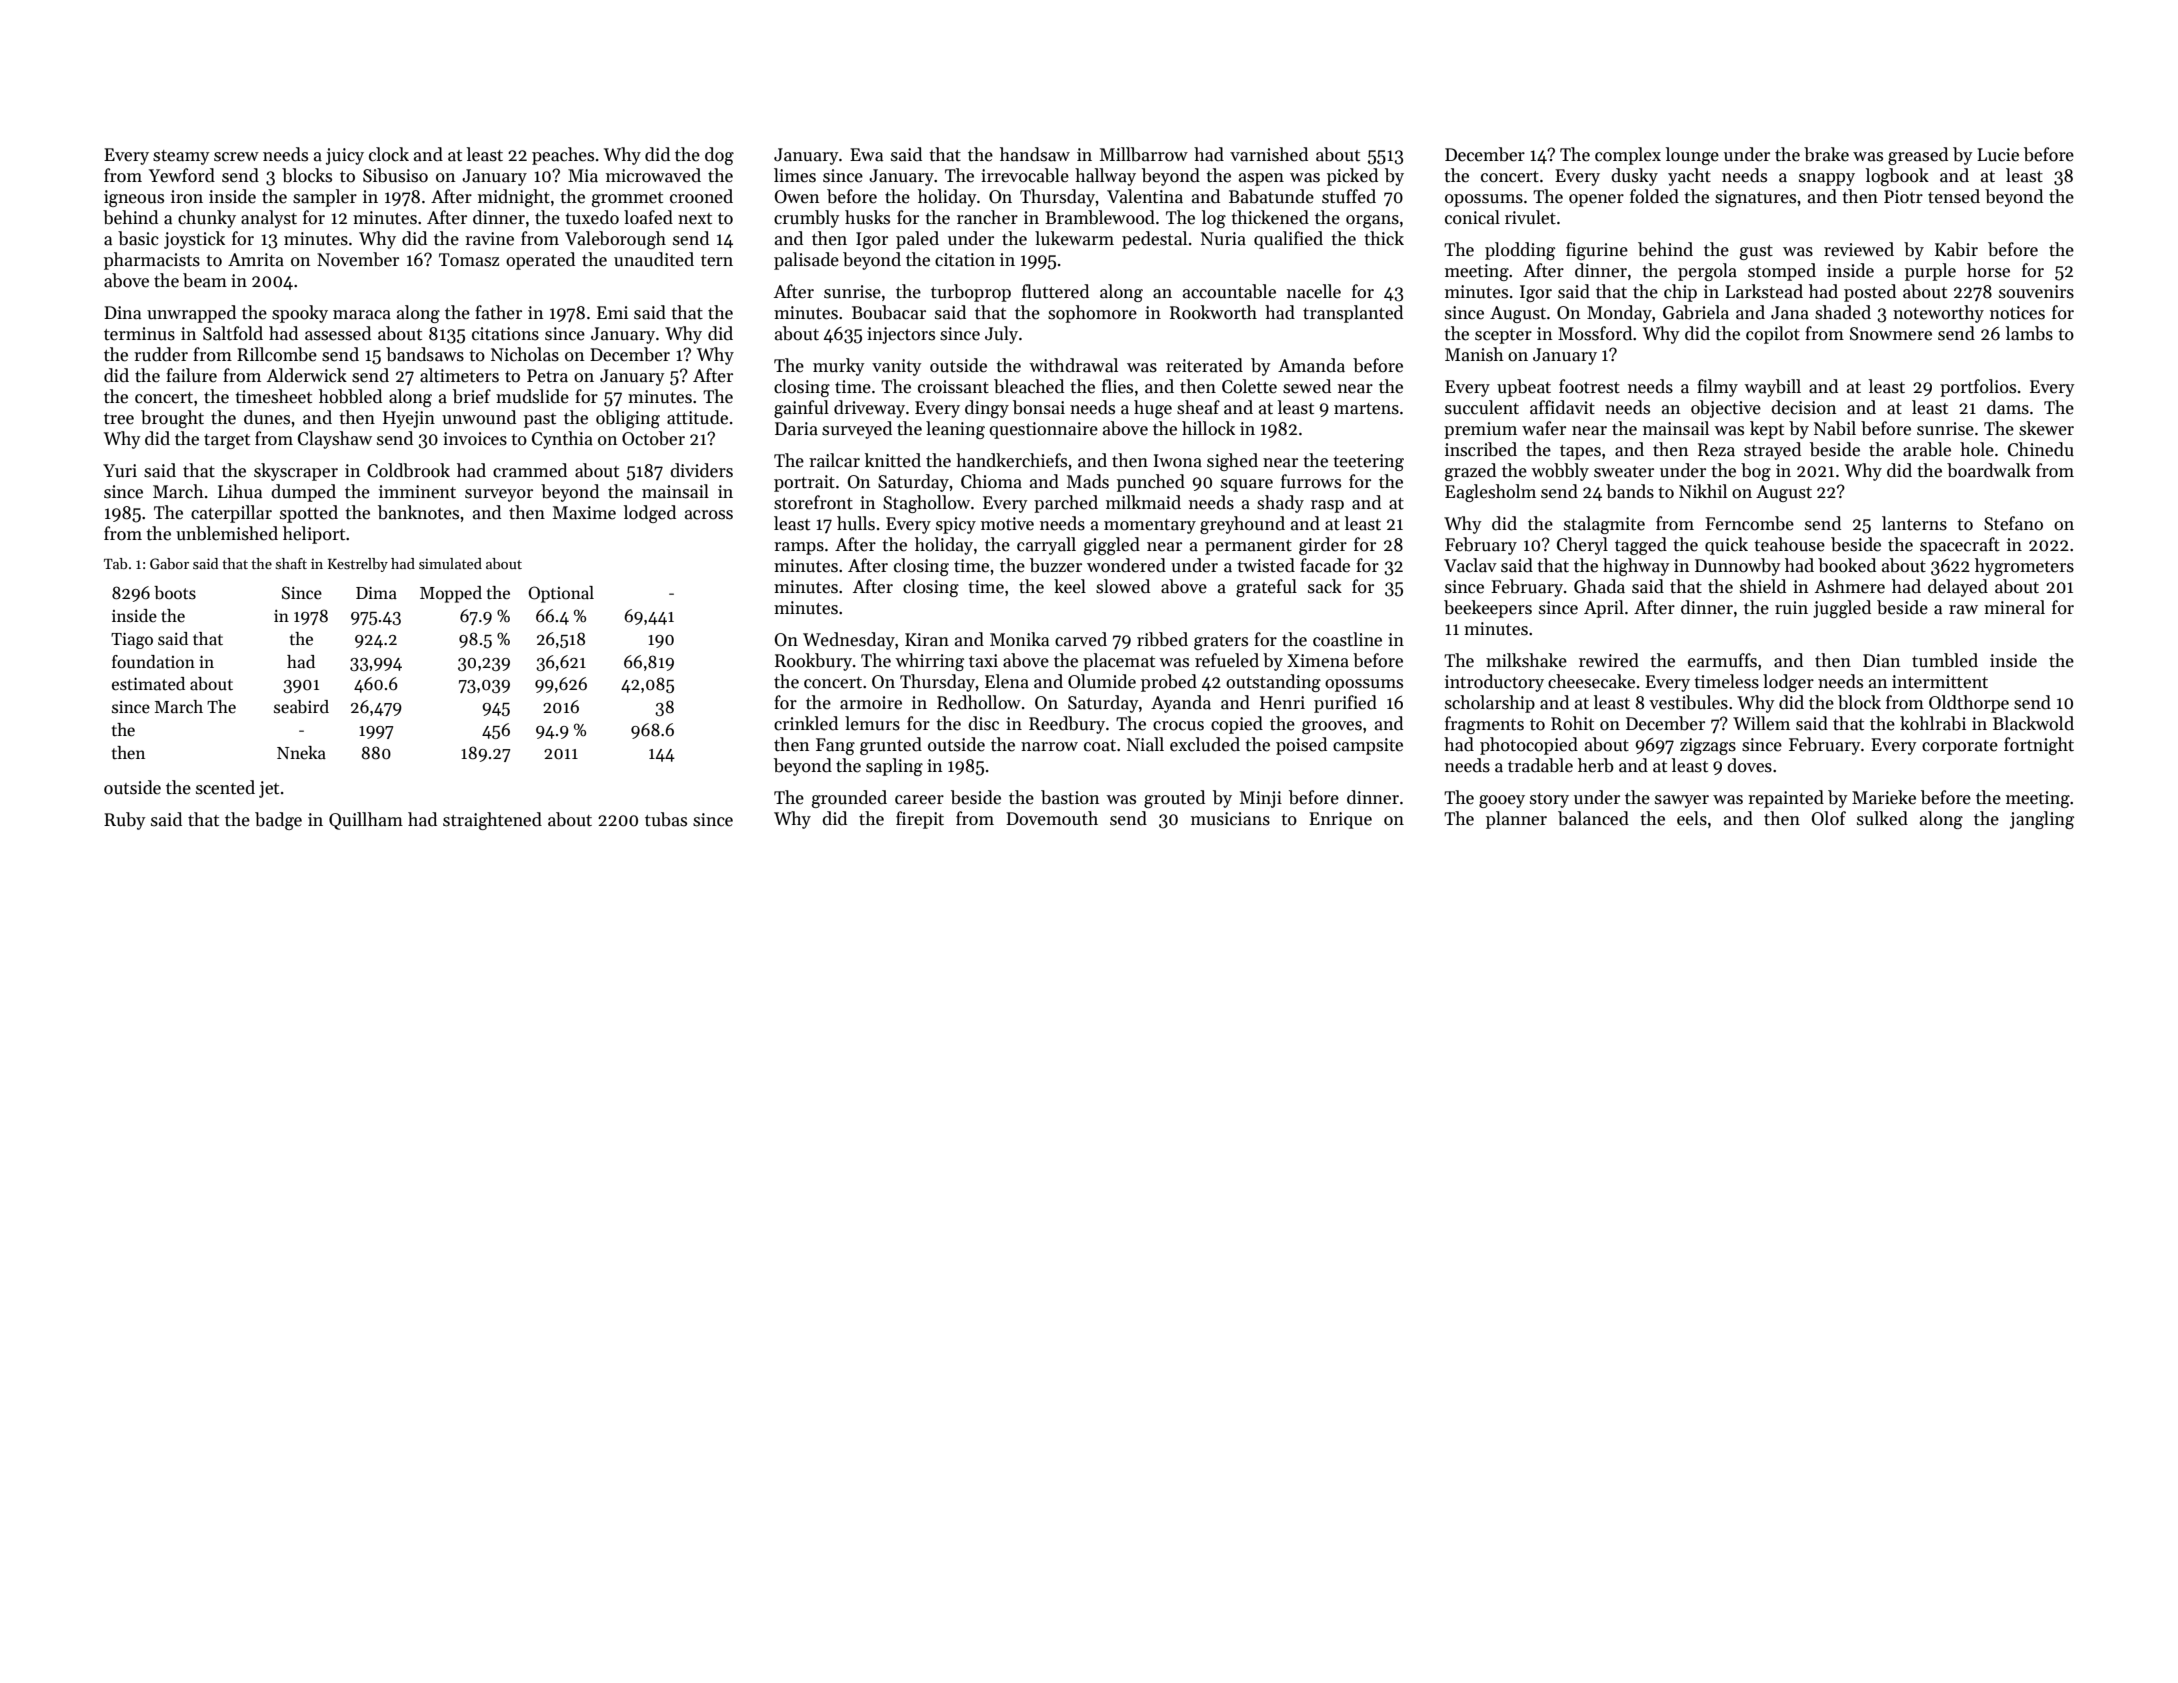  I want to click on Rillcombe, so click(277, 354).
